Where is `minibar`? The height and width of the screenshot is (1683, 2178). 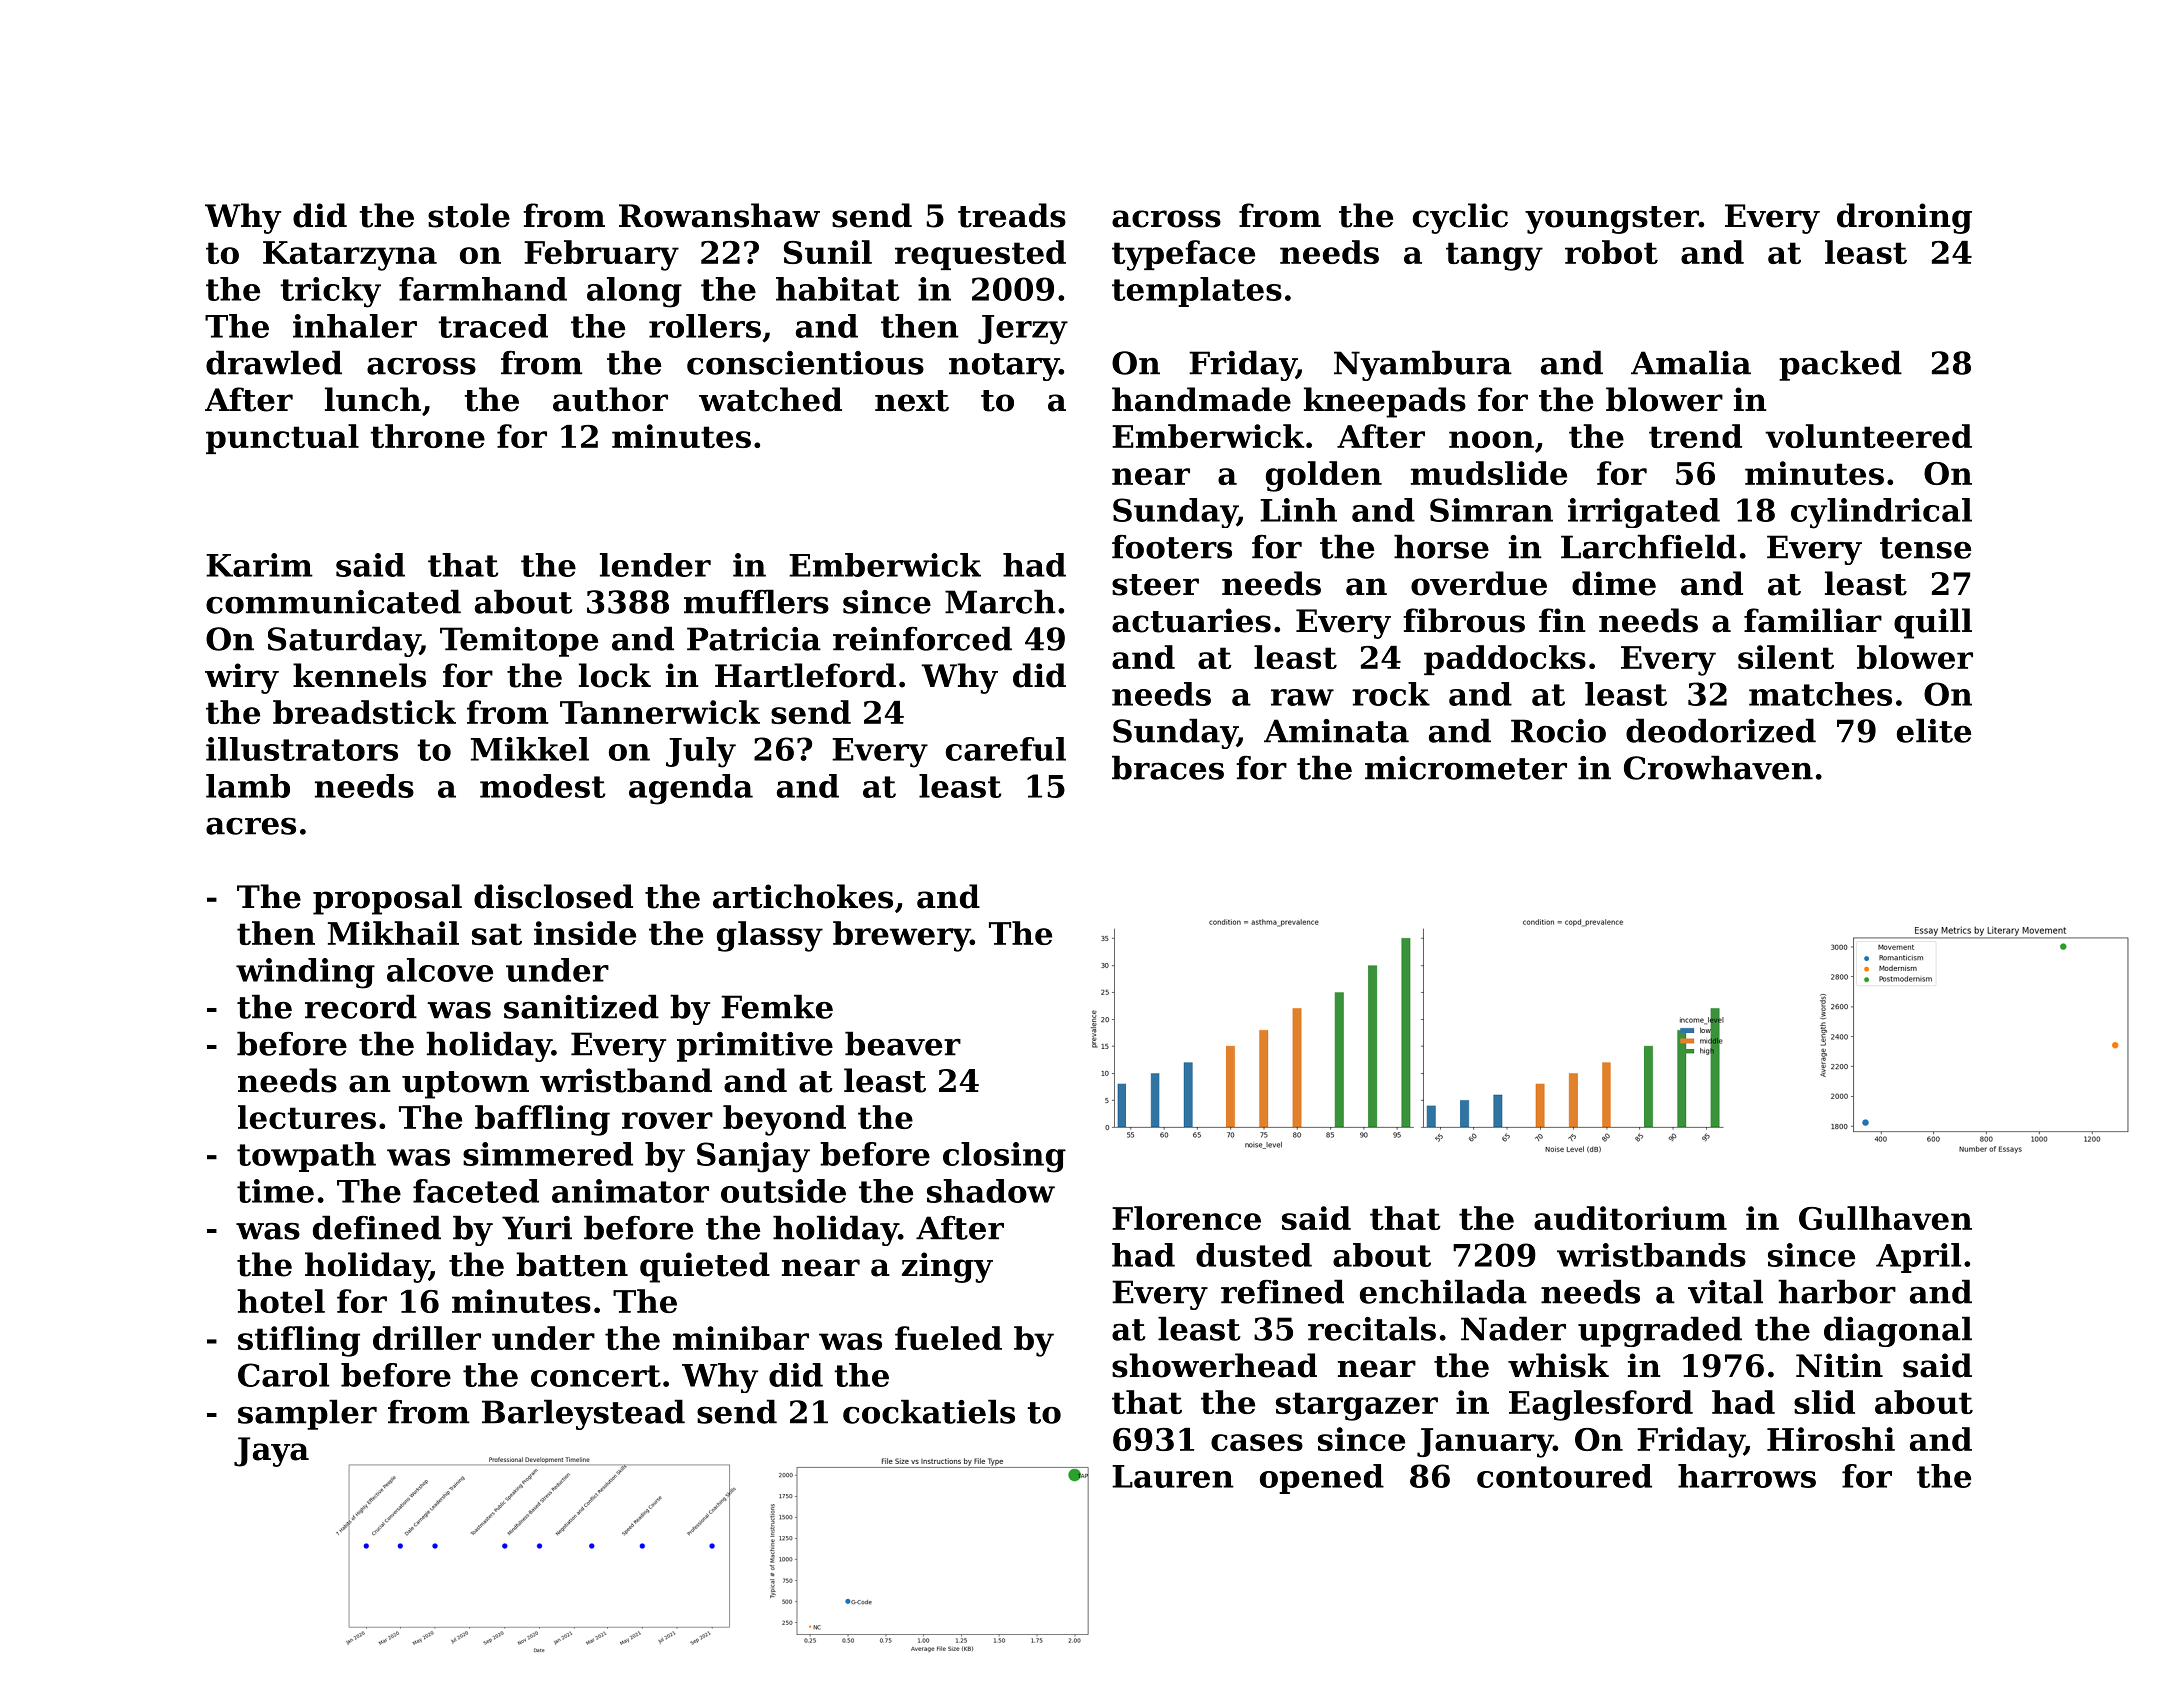 minibar is located at coordinates (741, 1338).
